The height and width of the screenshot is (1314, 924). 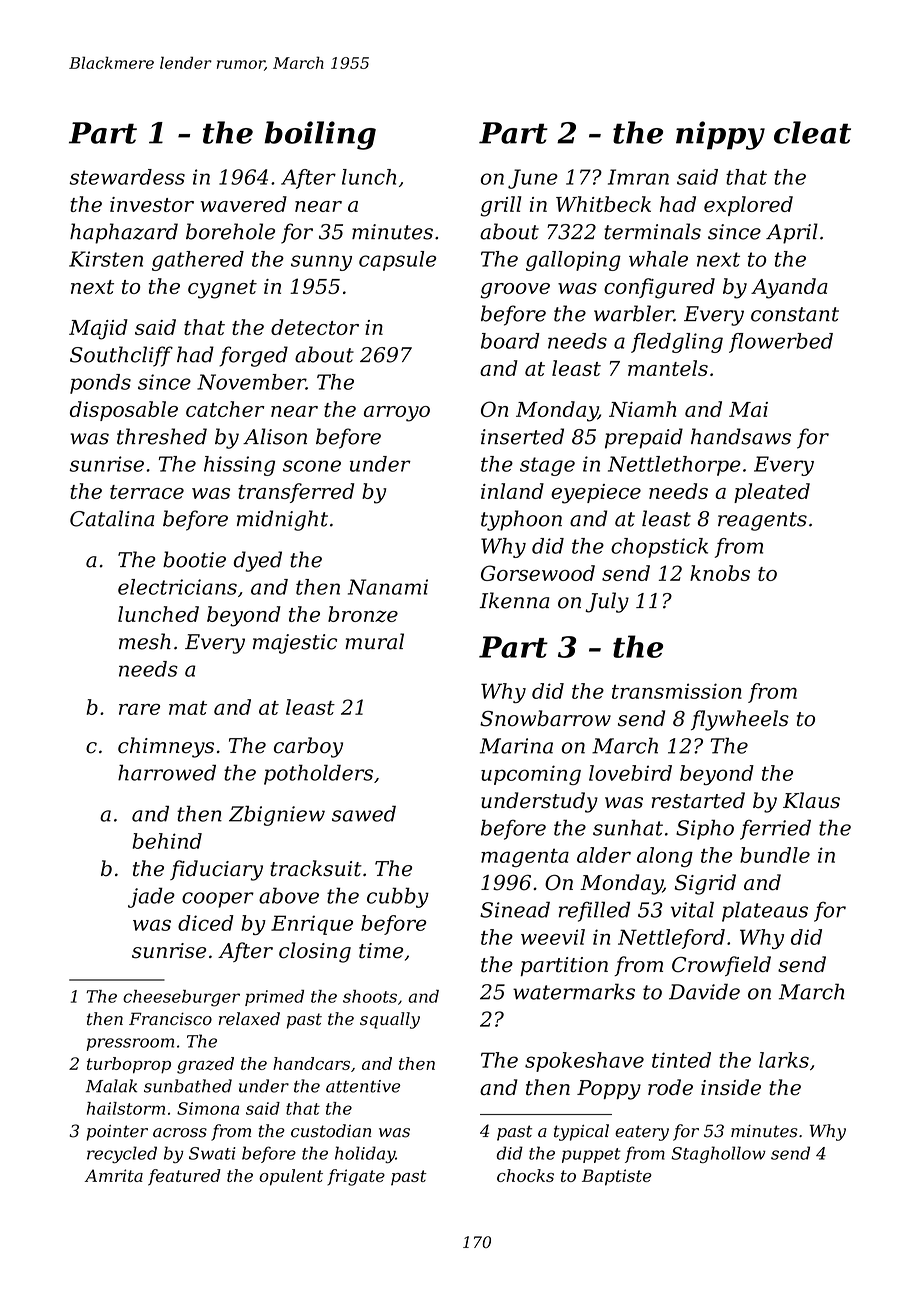 I want to click on Amrita, so click(x=114, y=1175).
